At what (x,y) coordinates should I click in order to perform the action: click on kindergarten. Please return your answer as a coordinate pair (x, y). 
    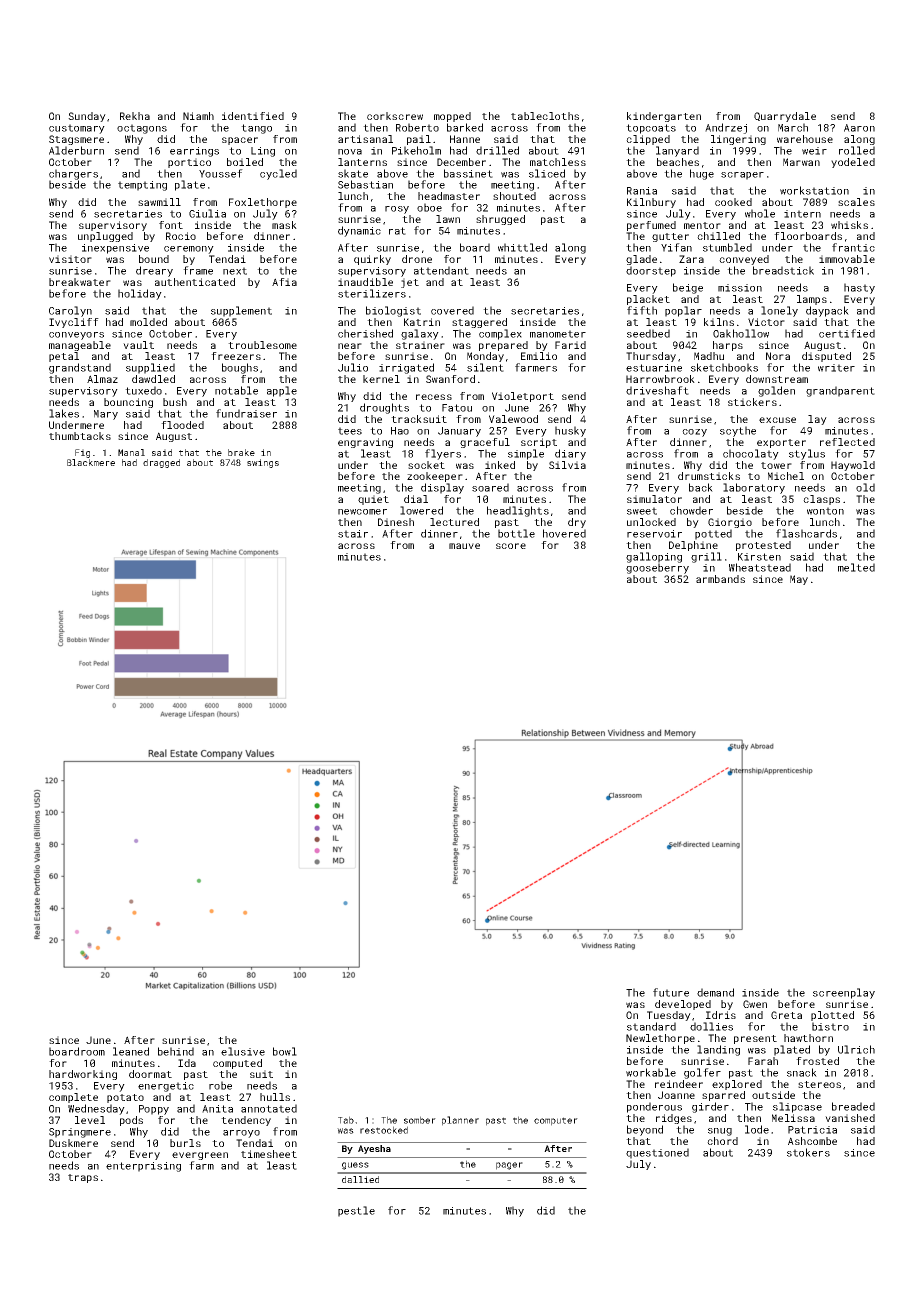
    Looking at the image, I should click on (664, 117).
